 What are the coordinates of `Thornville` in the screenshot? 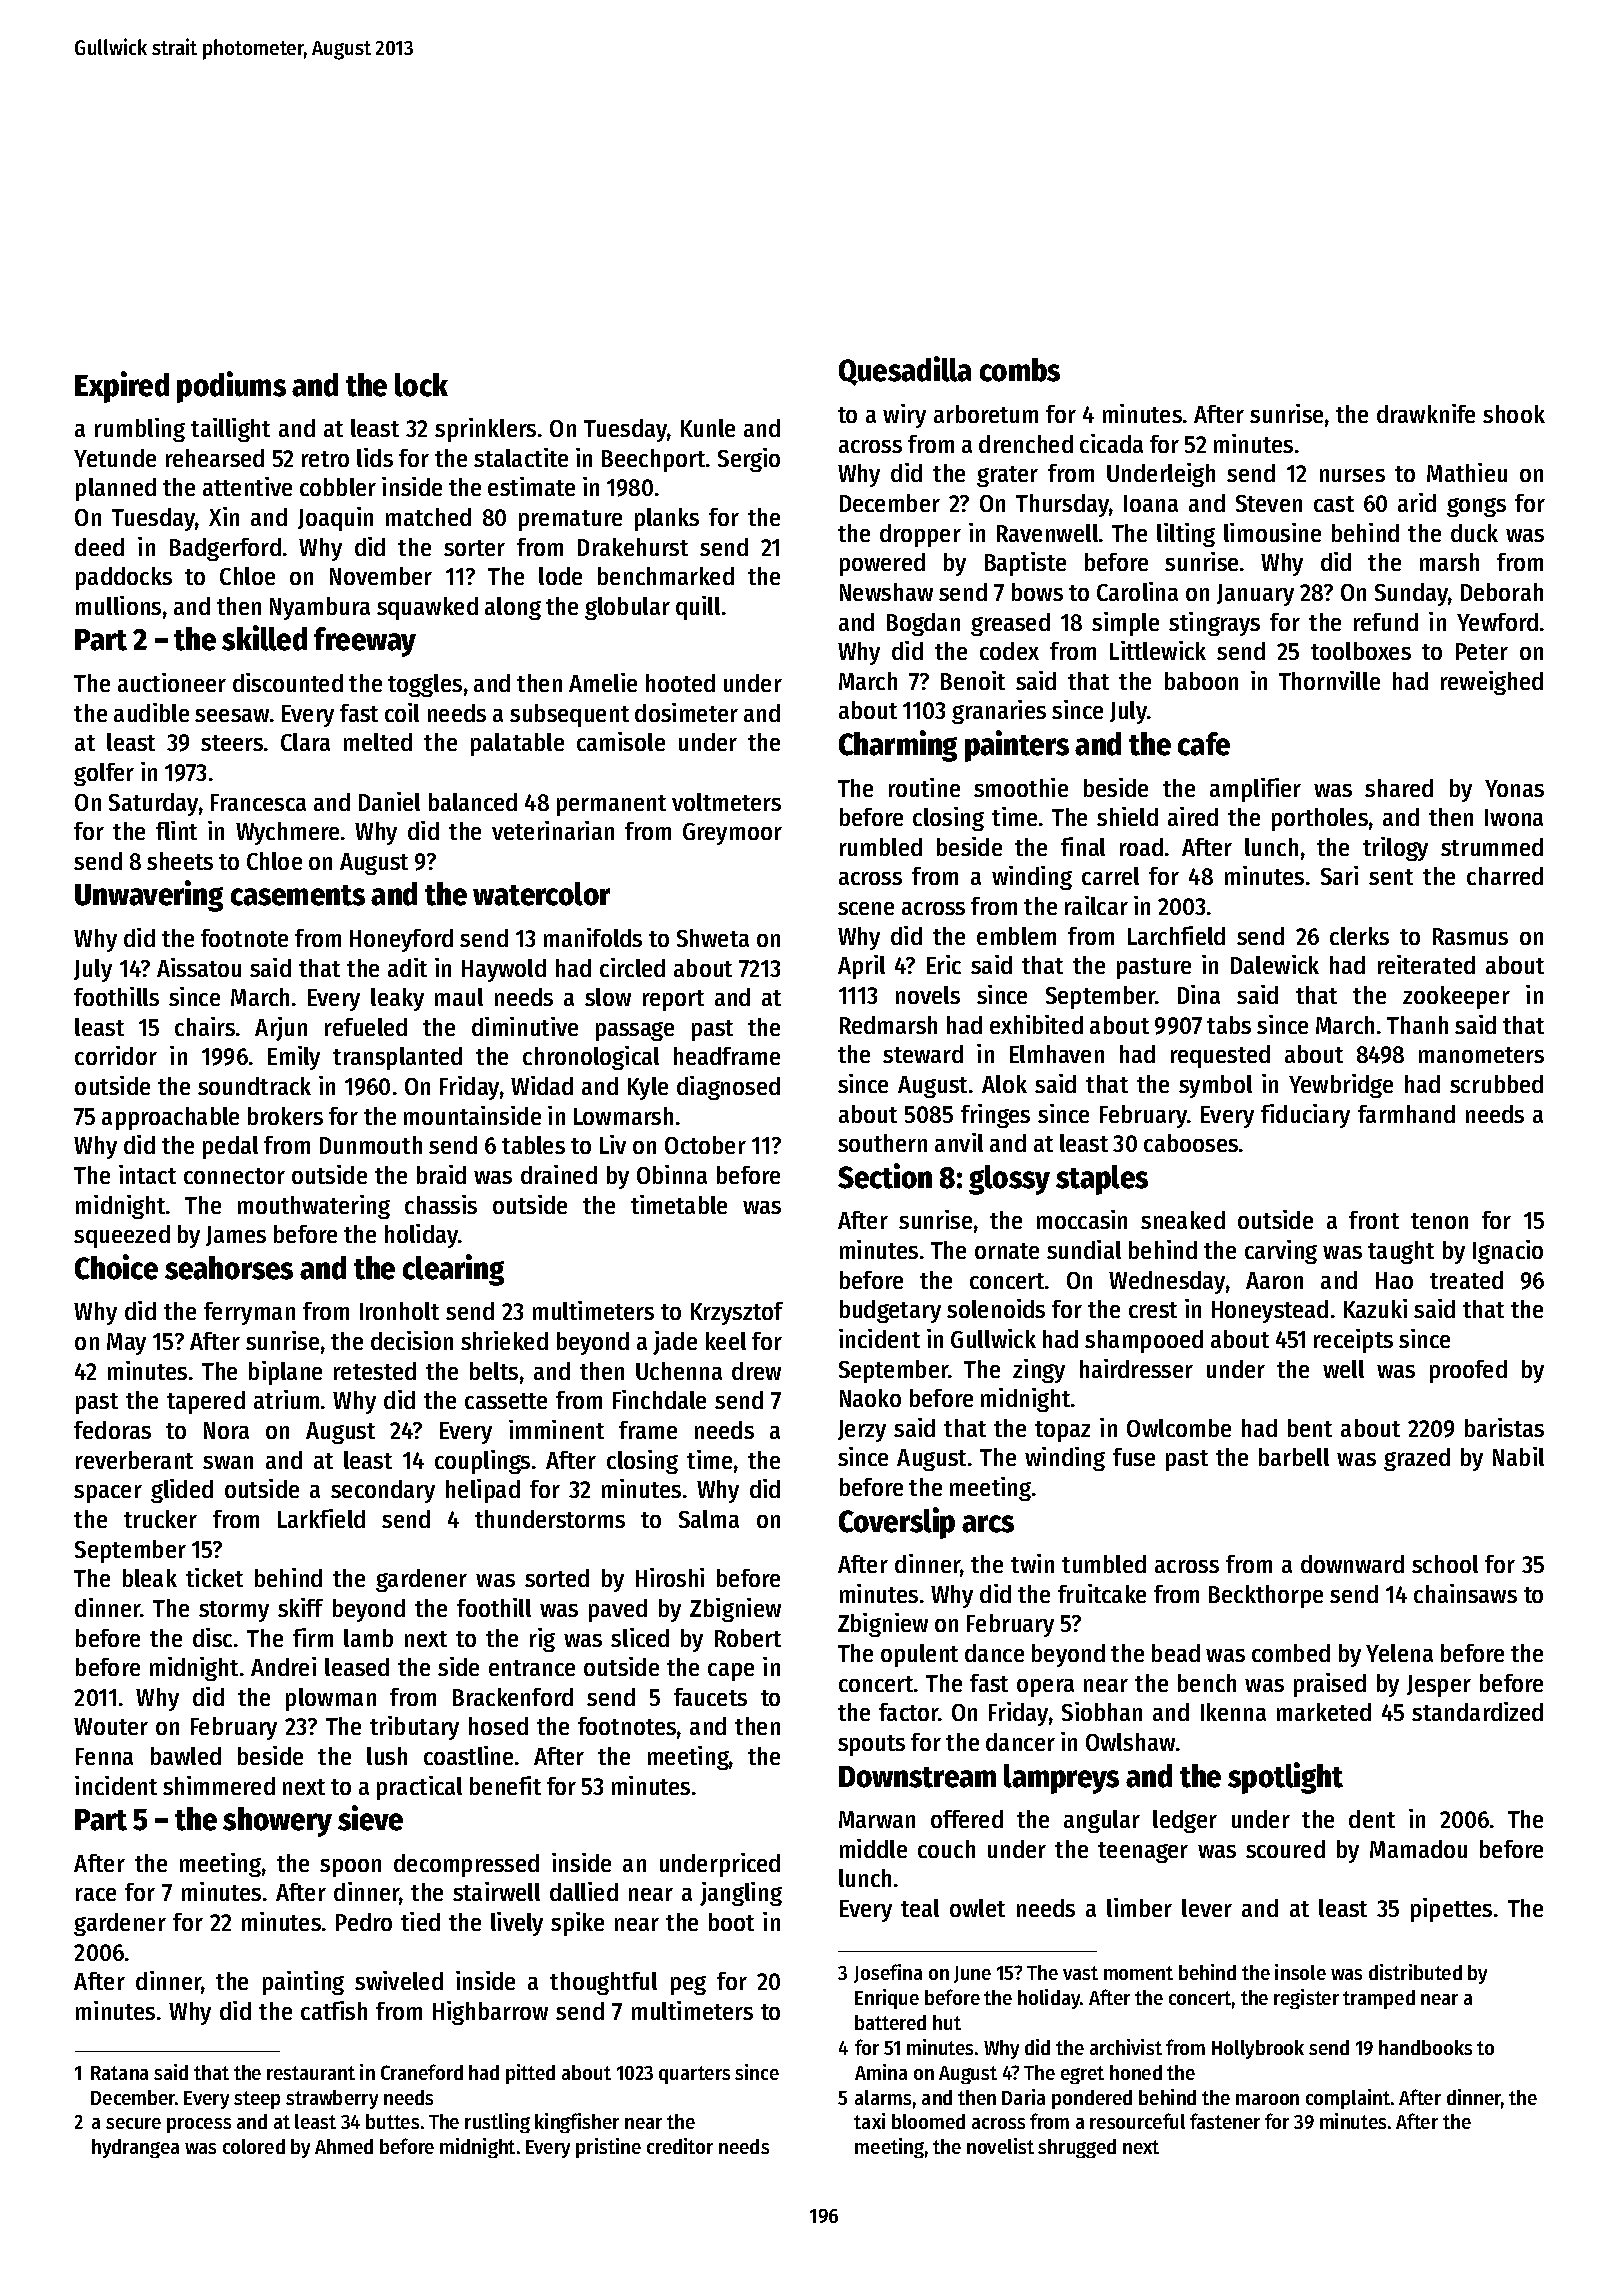 It's located at (1329, 680).
